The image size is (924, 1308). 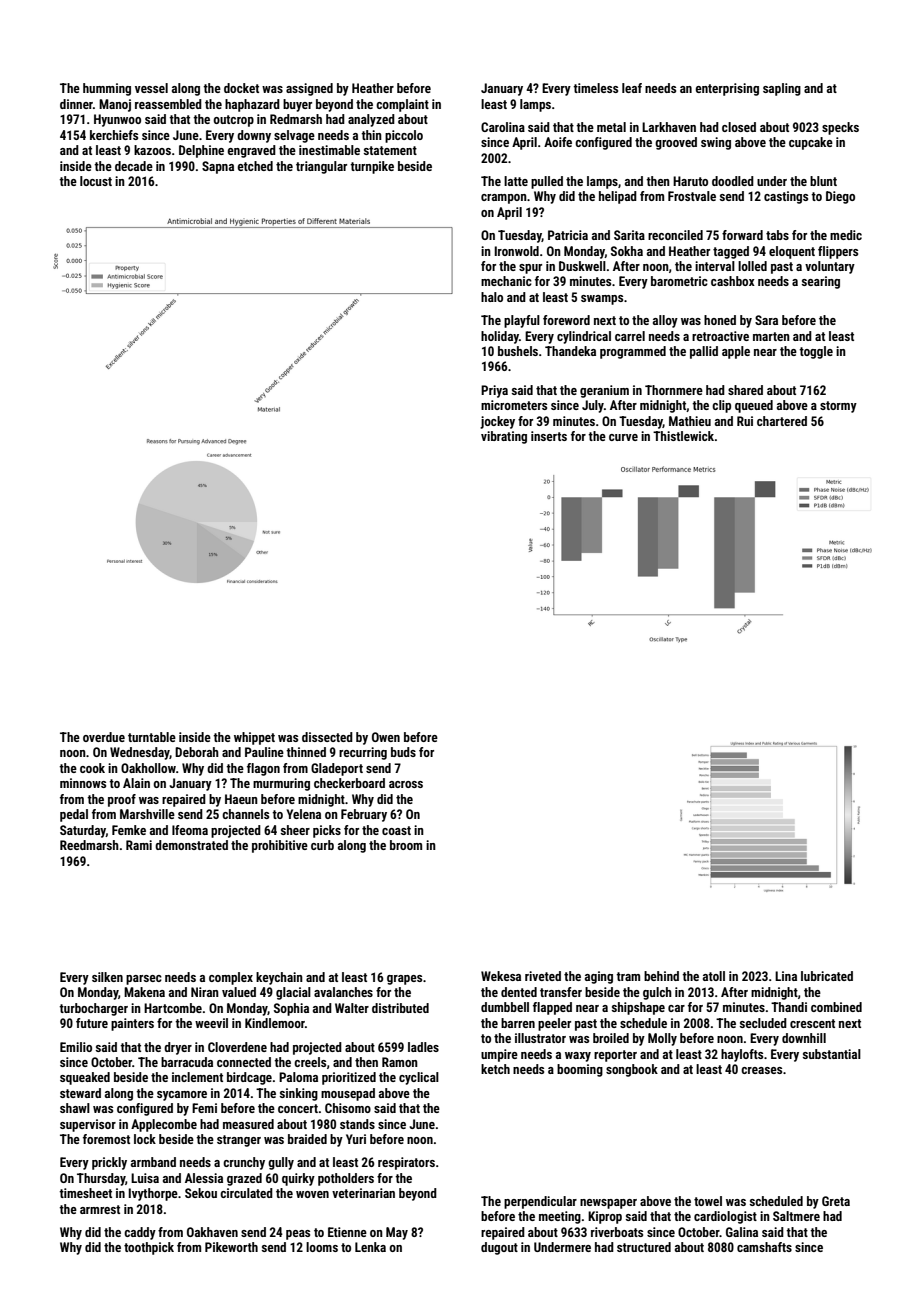 I want to click on buds, so click(x=403, y=752).
